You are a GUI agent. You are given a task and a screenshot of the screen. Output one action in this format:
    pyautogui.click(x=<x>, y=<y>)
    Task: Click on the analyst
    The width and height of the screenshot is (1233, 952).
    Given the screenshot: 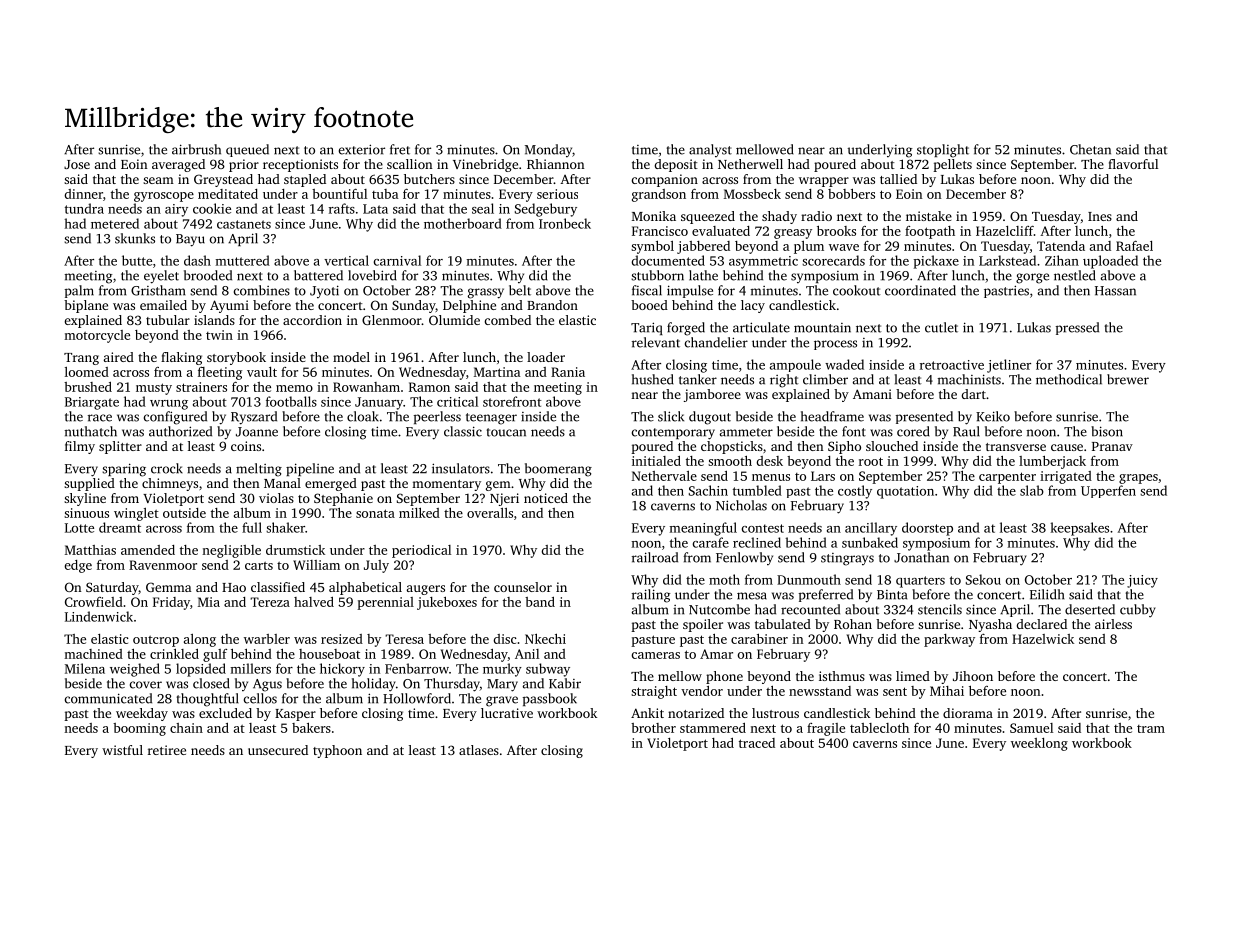 What is the action you would take?
    pyautogui.click(x=710, y=150)
